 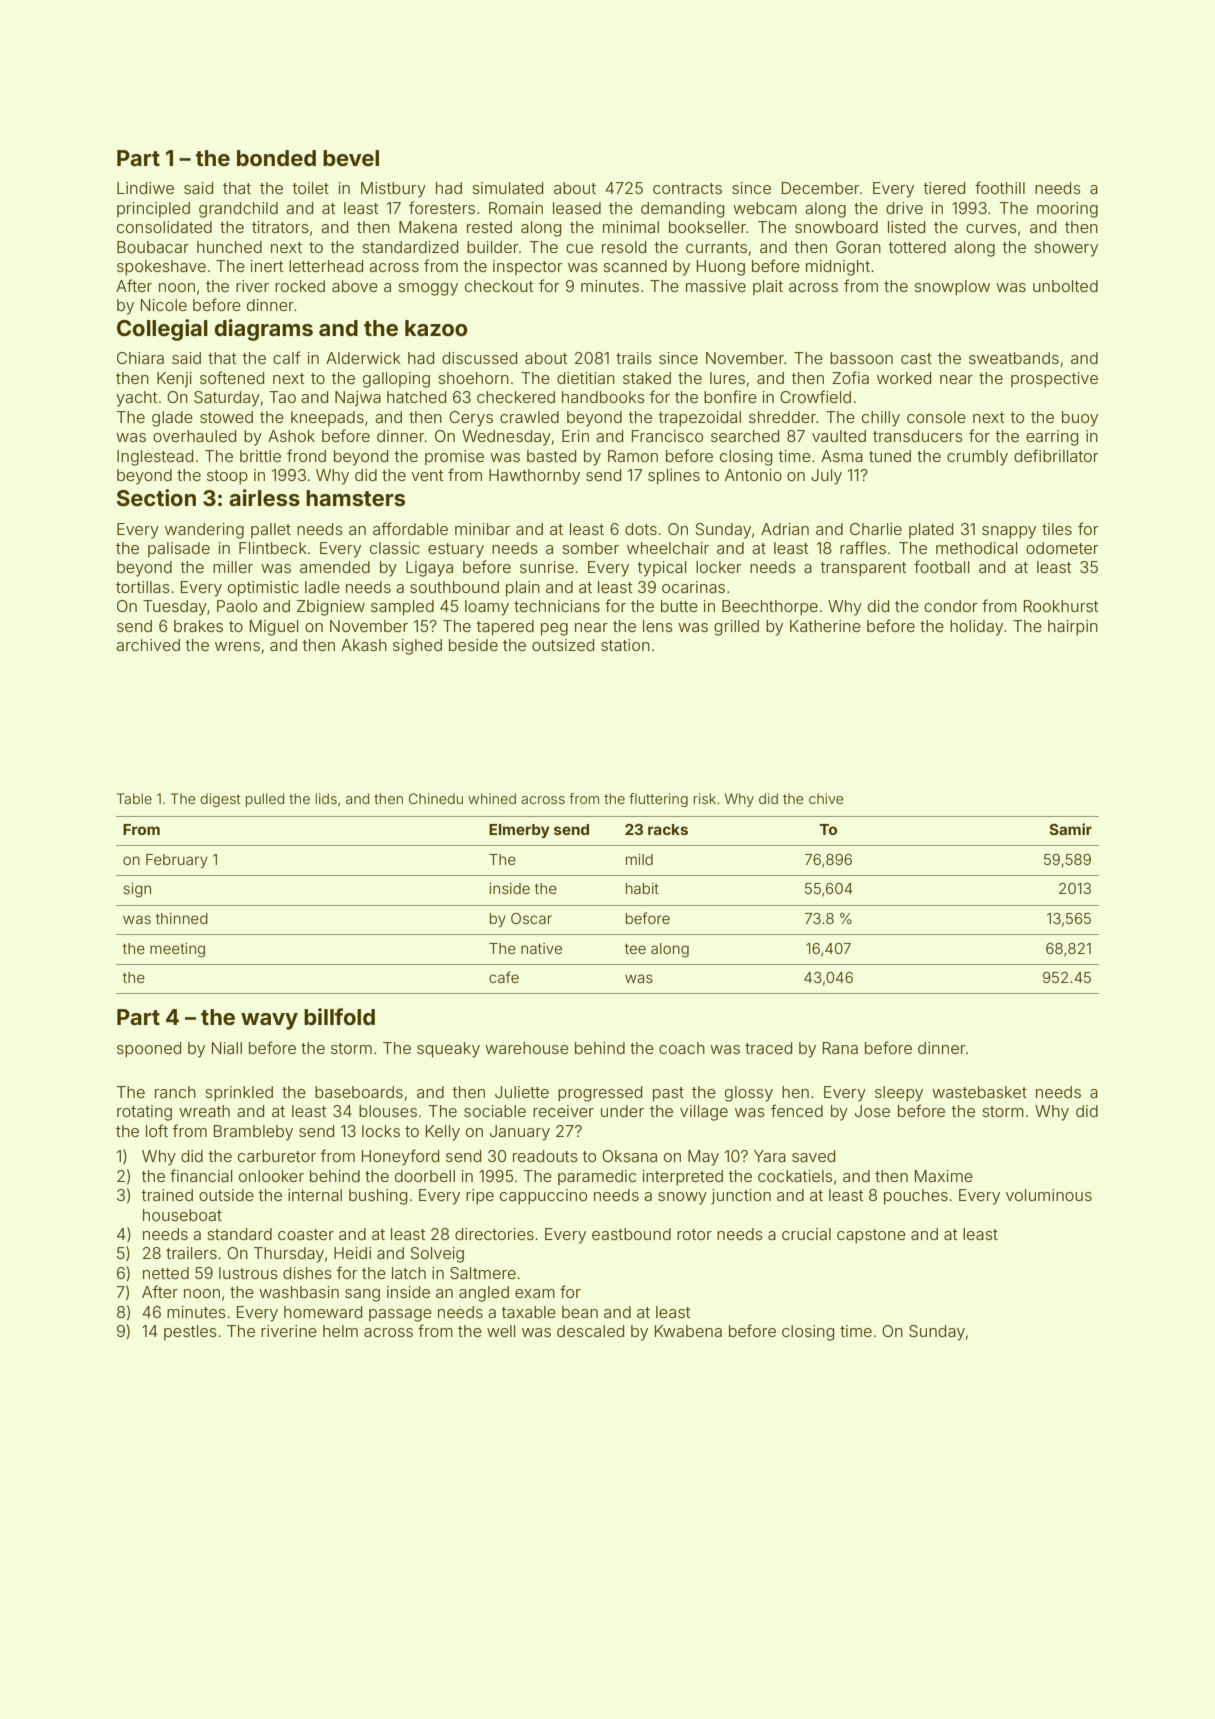 I want to click on meeting, so click(x=177, y=950).
